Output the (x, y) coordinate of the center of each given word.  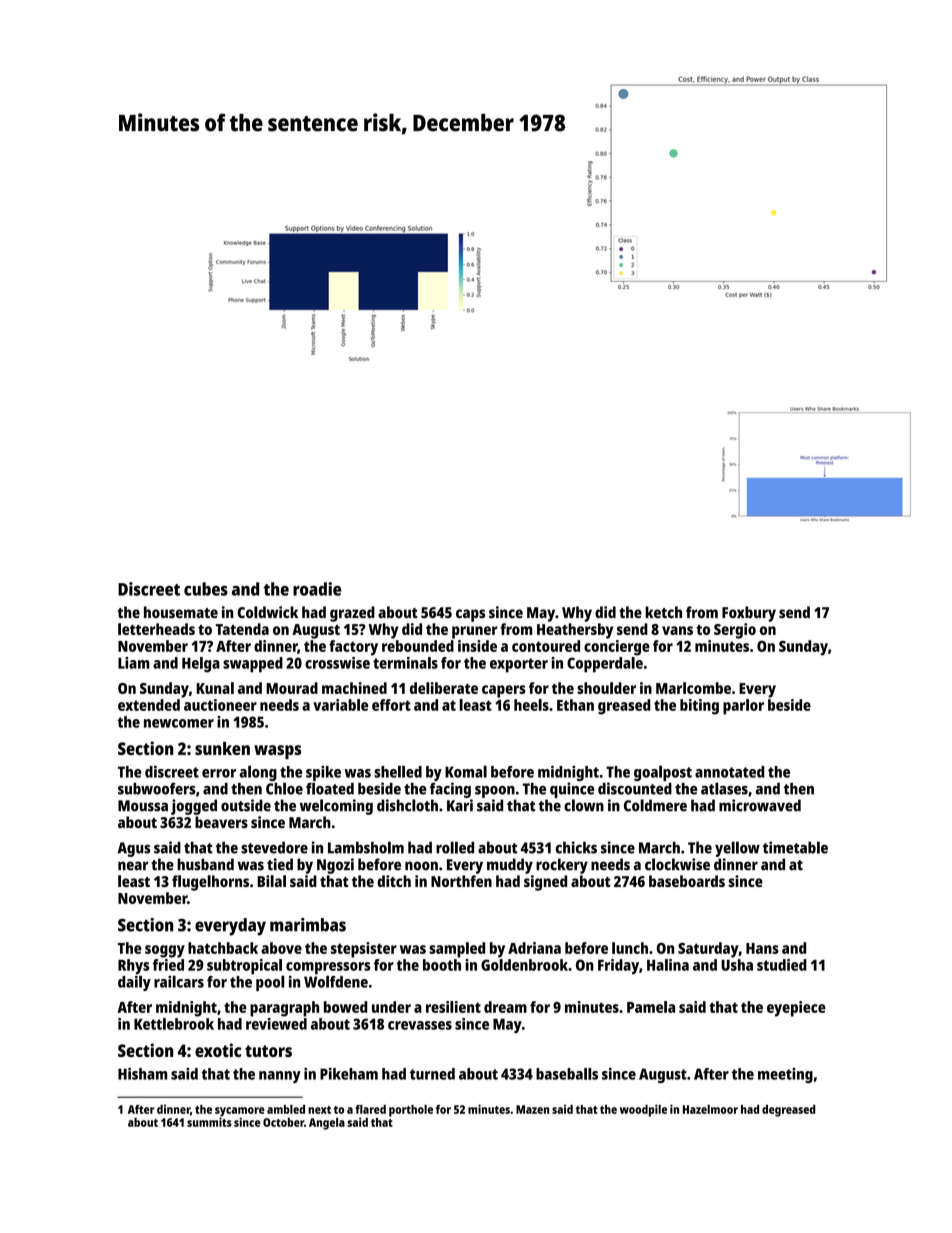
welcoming (336, 807)
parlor (743, 707)
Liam (134, 663)
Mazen (532, 1109)
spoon (495, 792)
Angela (327, 1124)
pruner (474, 632)
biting (699, 707)
